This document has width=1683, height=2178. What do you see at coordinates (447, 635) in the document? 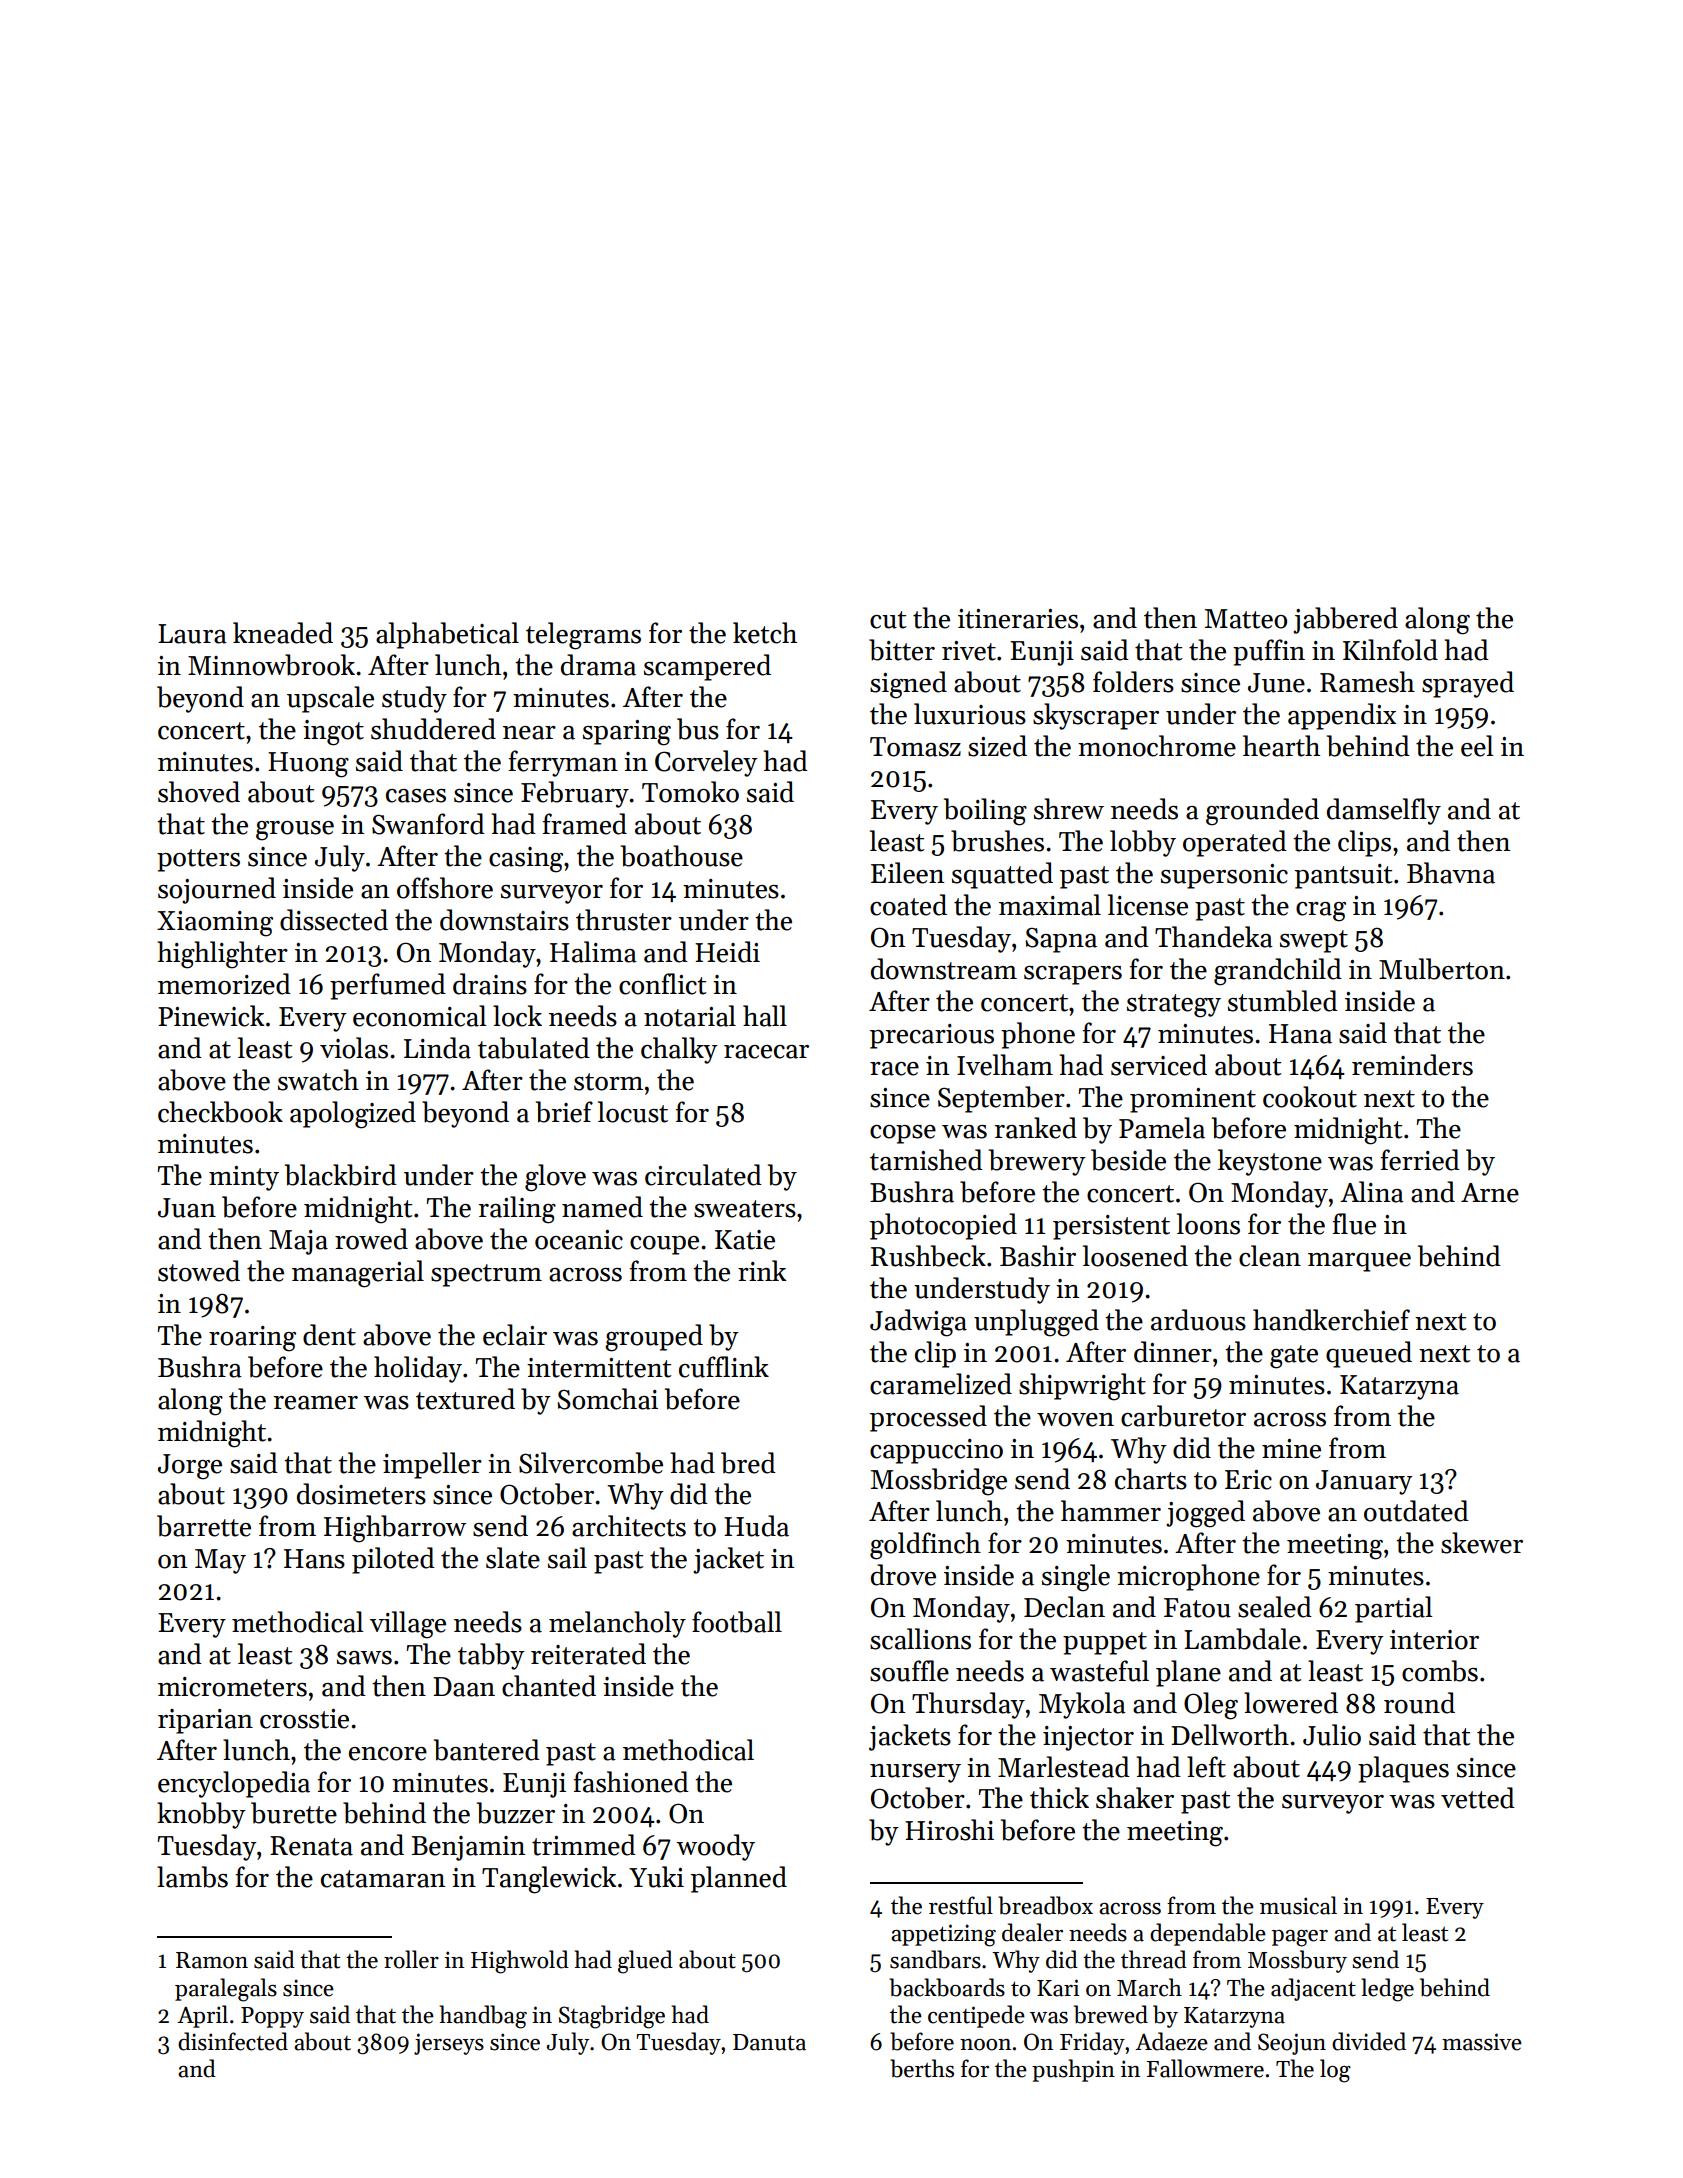
I see `alphabetical` at bounding box center [447, 635].
